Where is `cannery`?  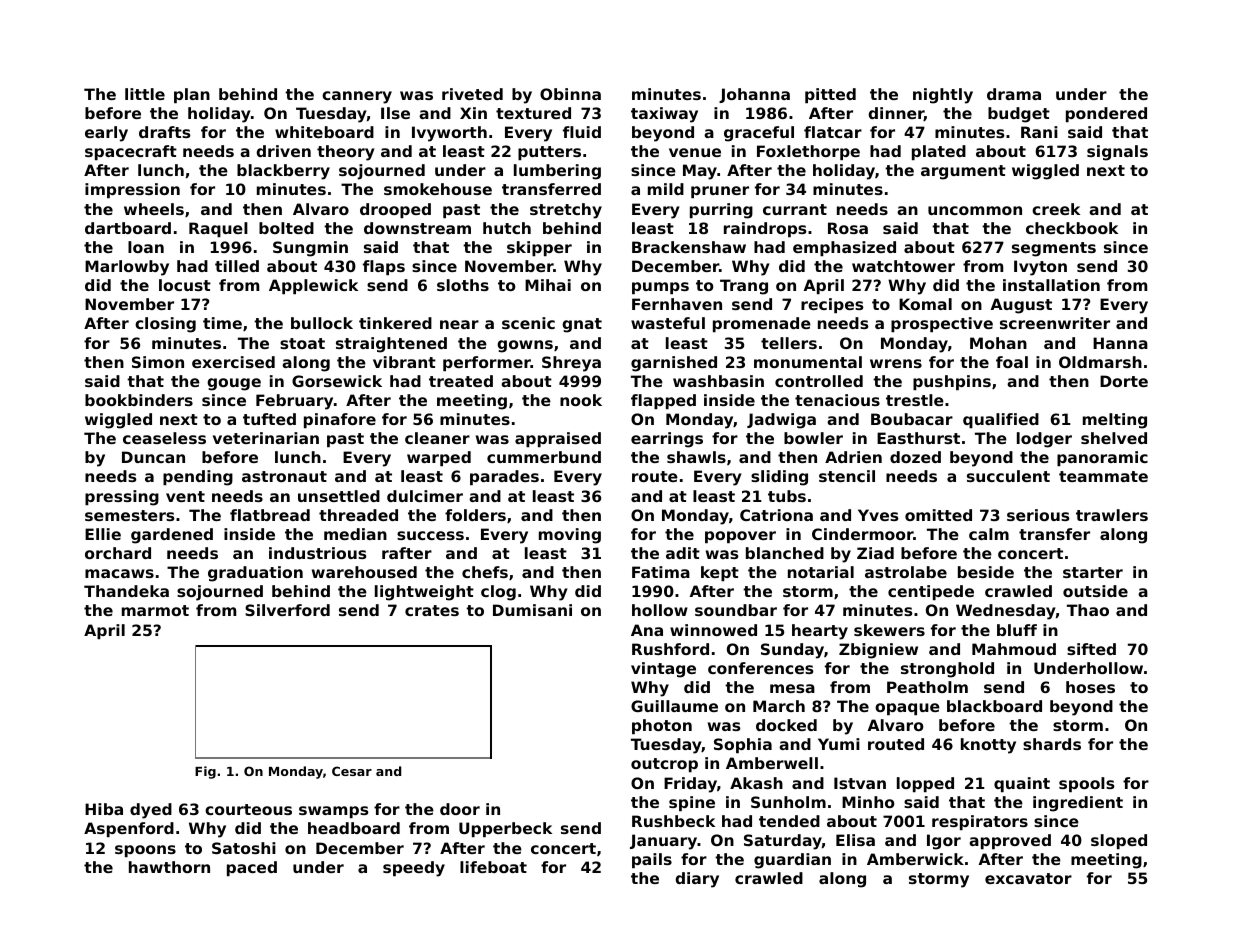 cannery is located at coordinates (357, 97).
